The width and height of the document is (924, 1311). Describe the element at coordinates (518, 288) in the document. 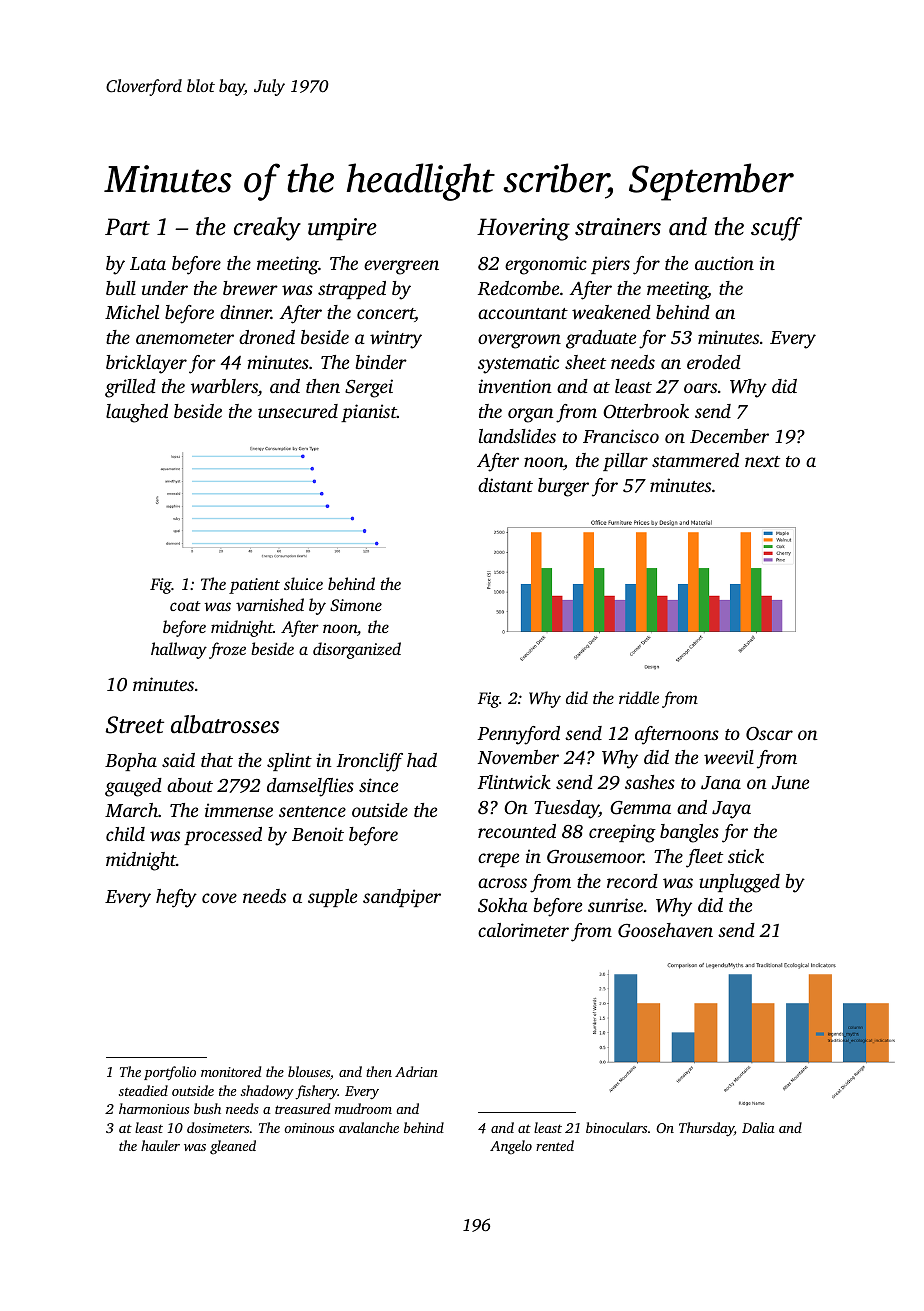

I see `Redcombe` at that location.
